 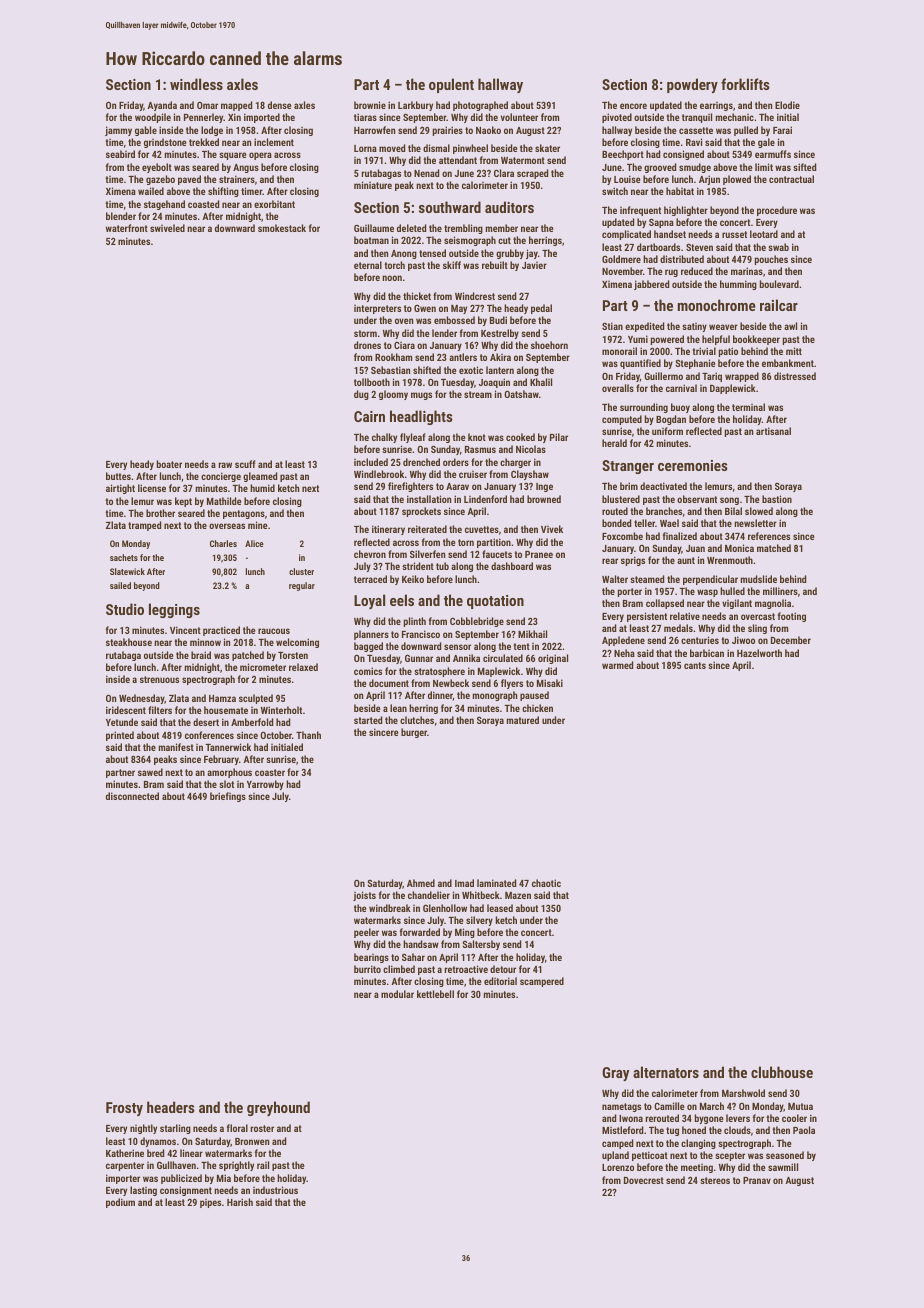 What do you see at coordinates (451, 85) in the page?
I see `opulent` at bounding box center [451, 85].
